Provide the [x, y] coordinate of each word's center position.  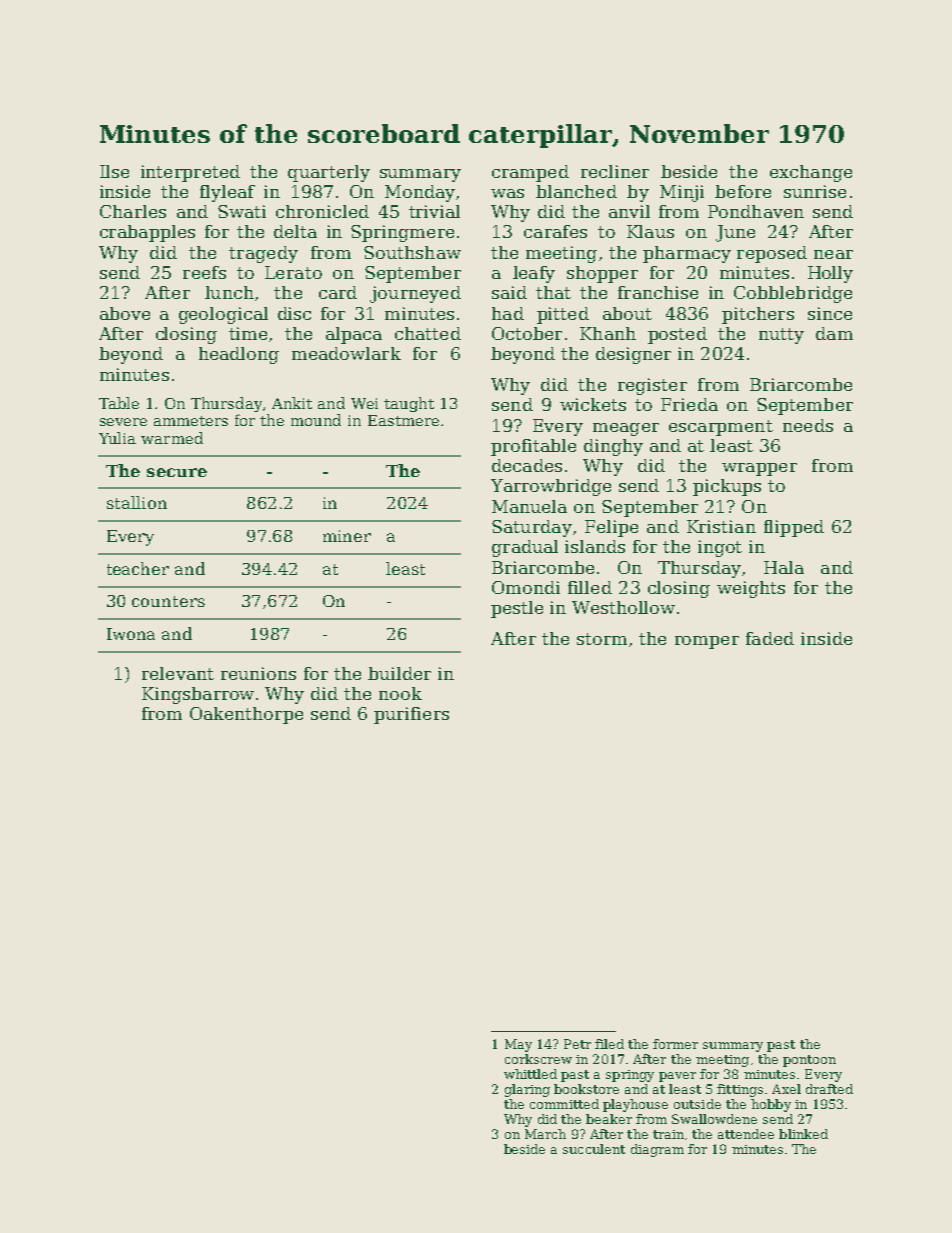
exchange [811, 173]
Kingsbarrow [198, 695]
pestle [517, 609]
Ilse [114, 171]
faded [770, 638]
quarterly [329, 173]
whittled [530, 1074]
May [518, 1045]
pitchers [758, 315]
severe [123, 422]
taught [409, 404]
